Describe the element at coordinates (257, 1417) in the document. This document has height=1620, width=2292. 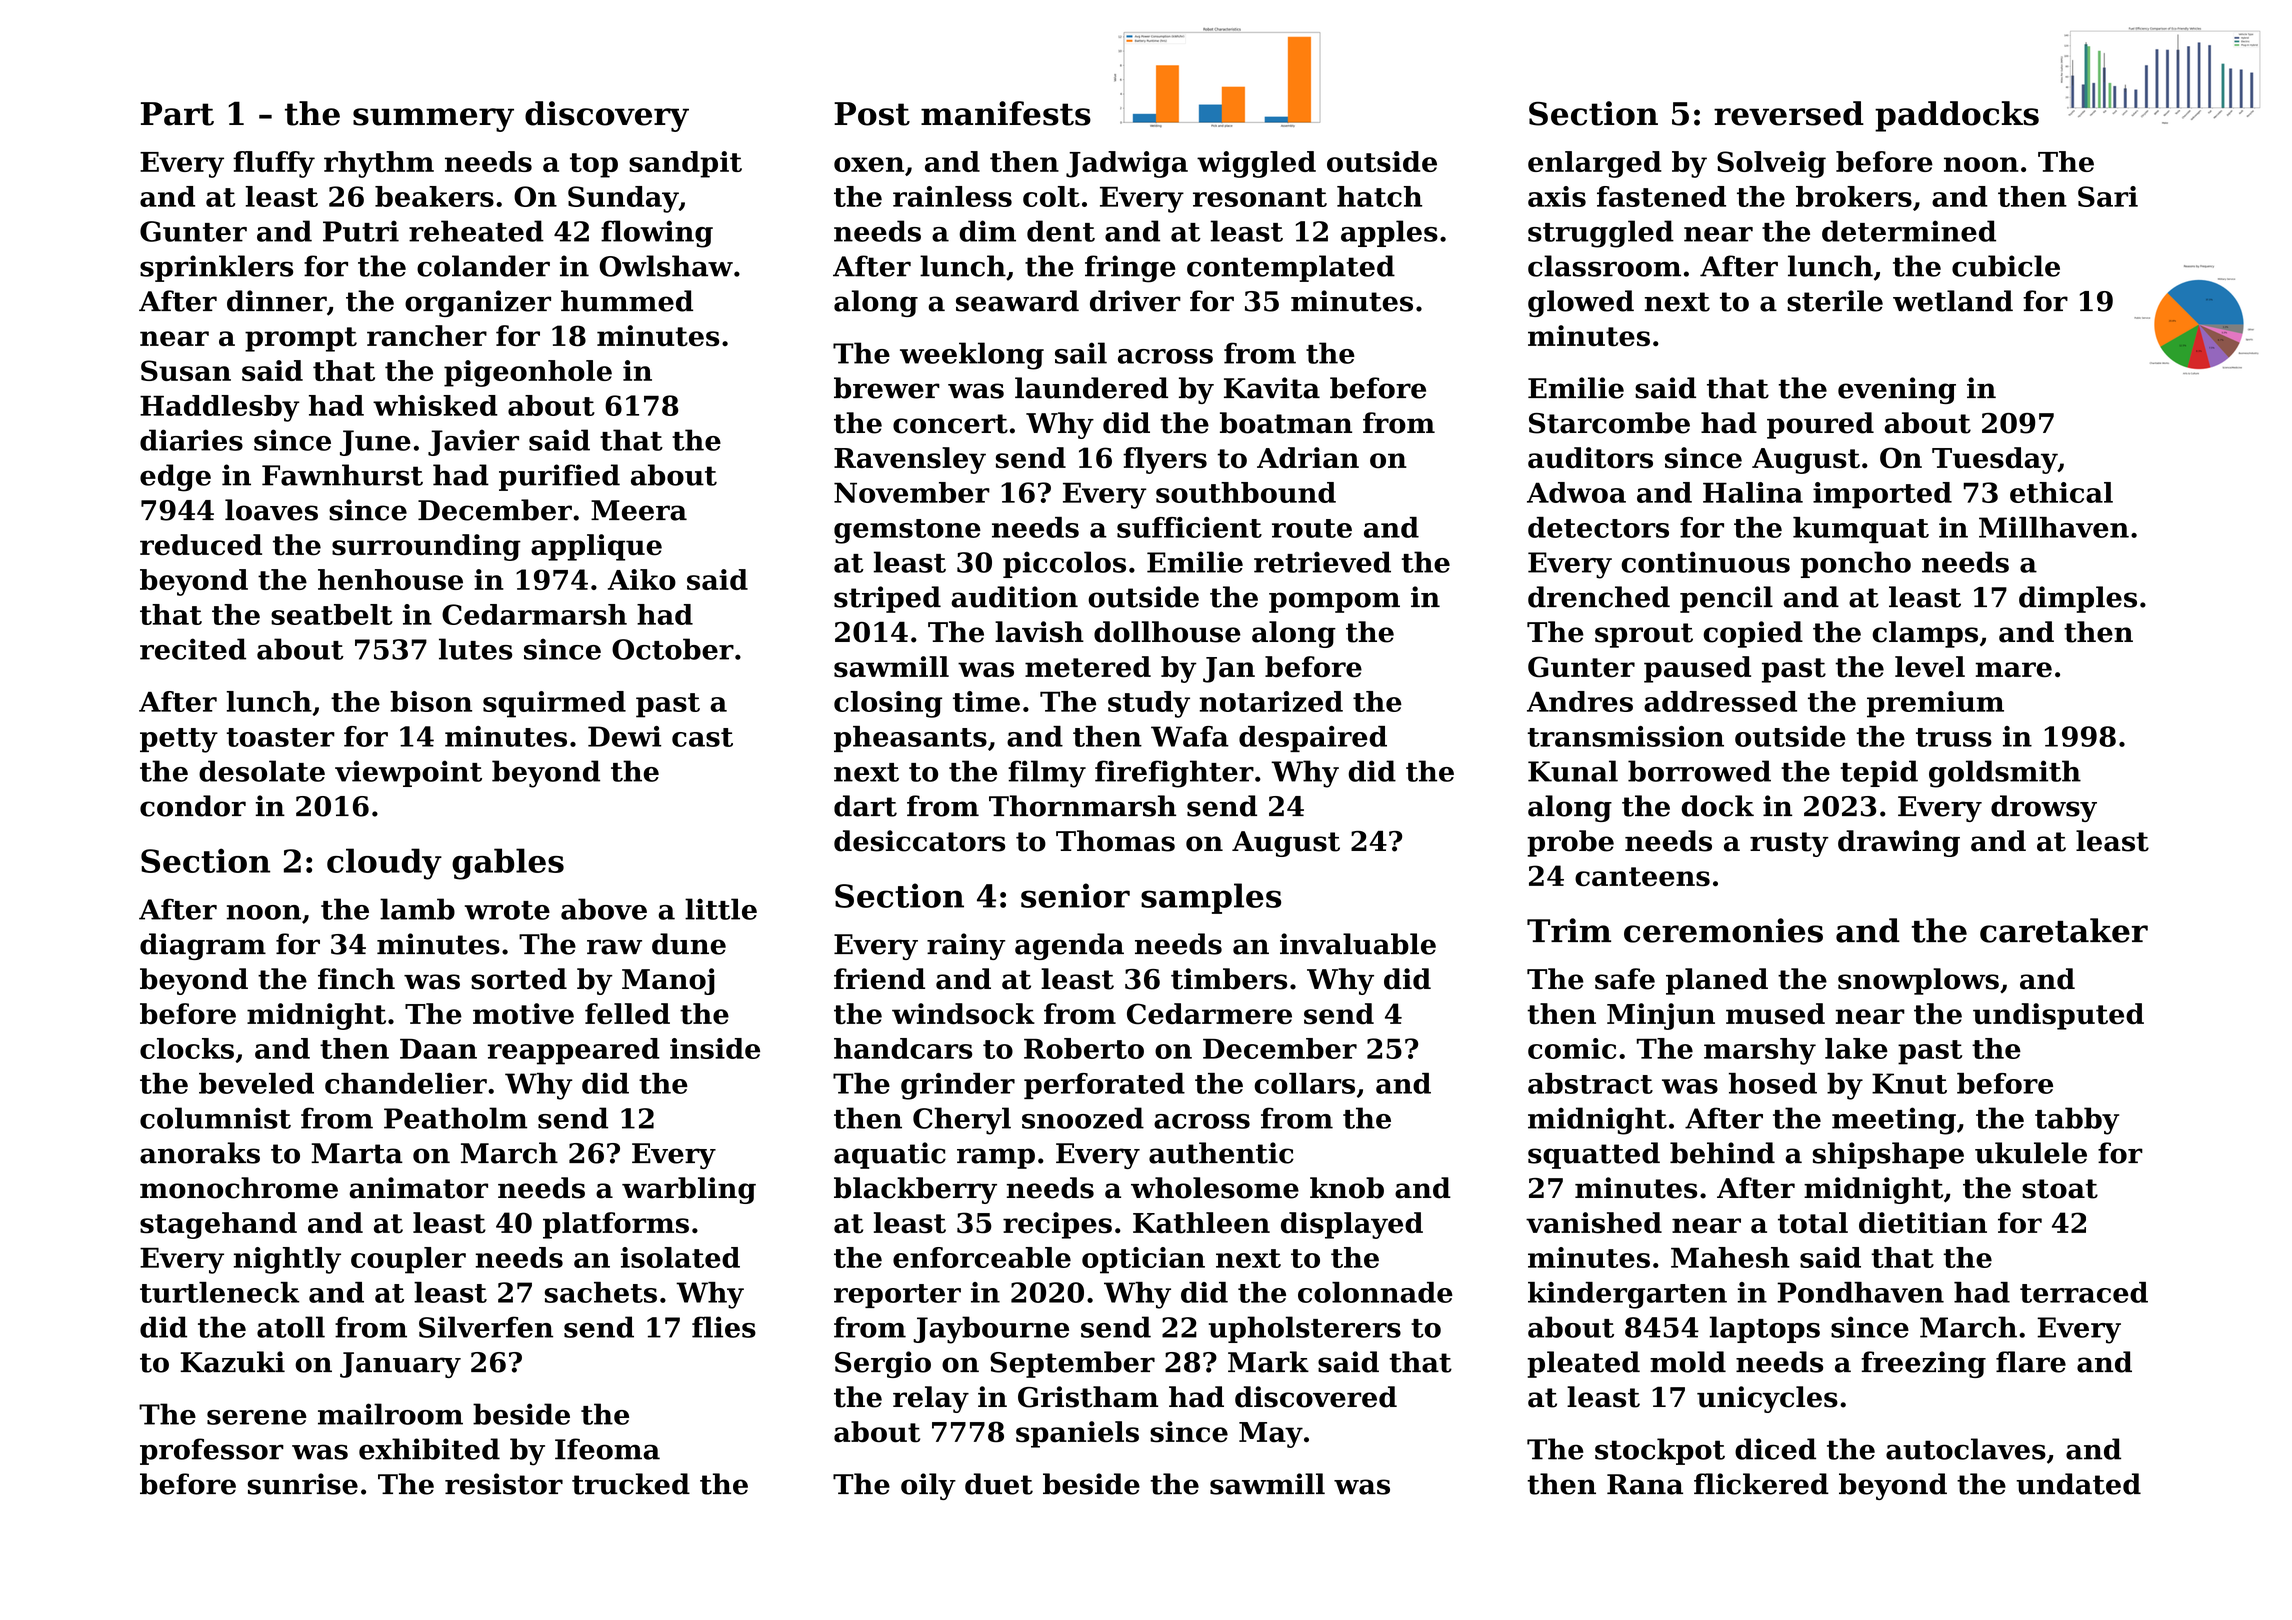
I see `serene` at that location.
